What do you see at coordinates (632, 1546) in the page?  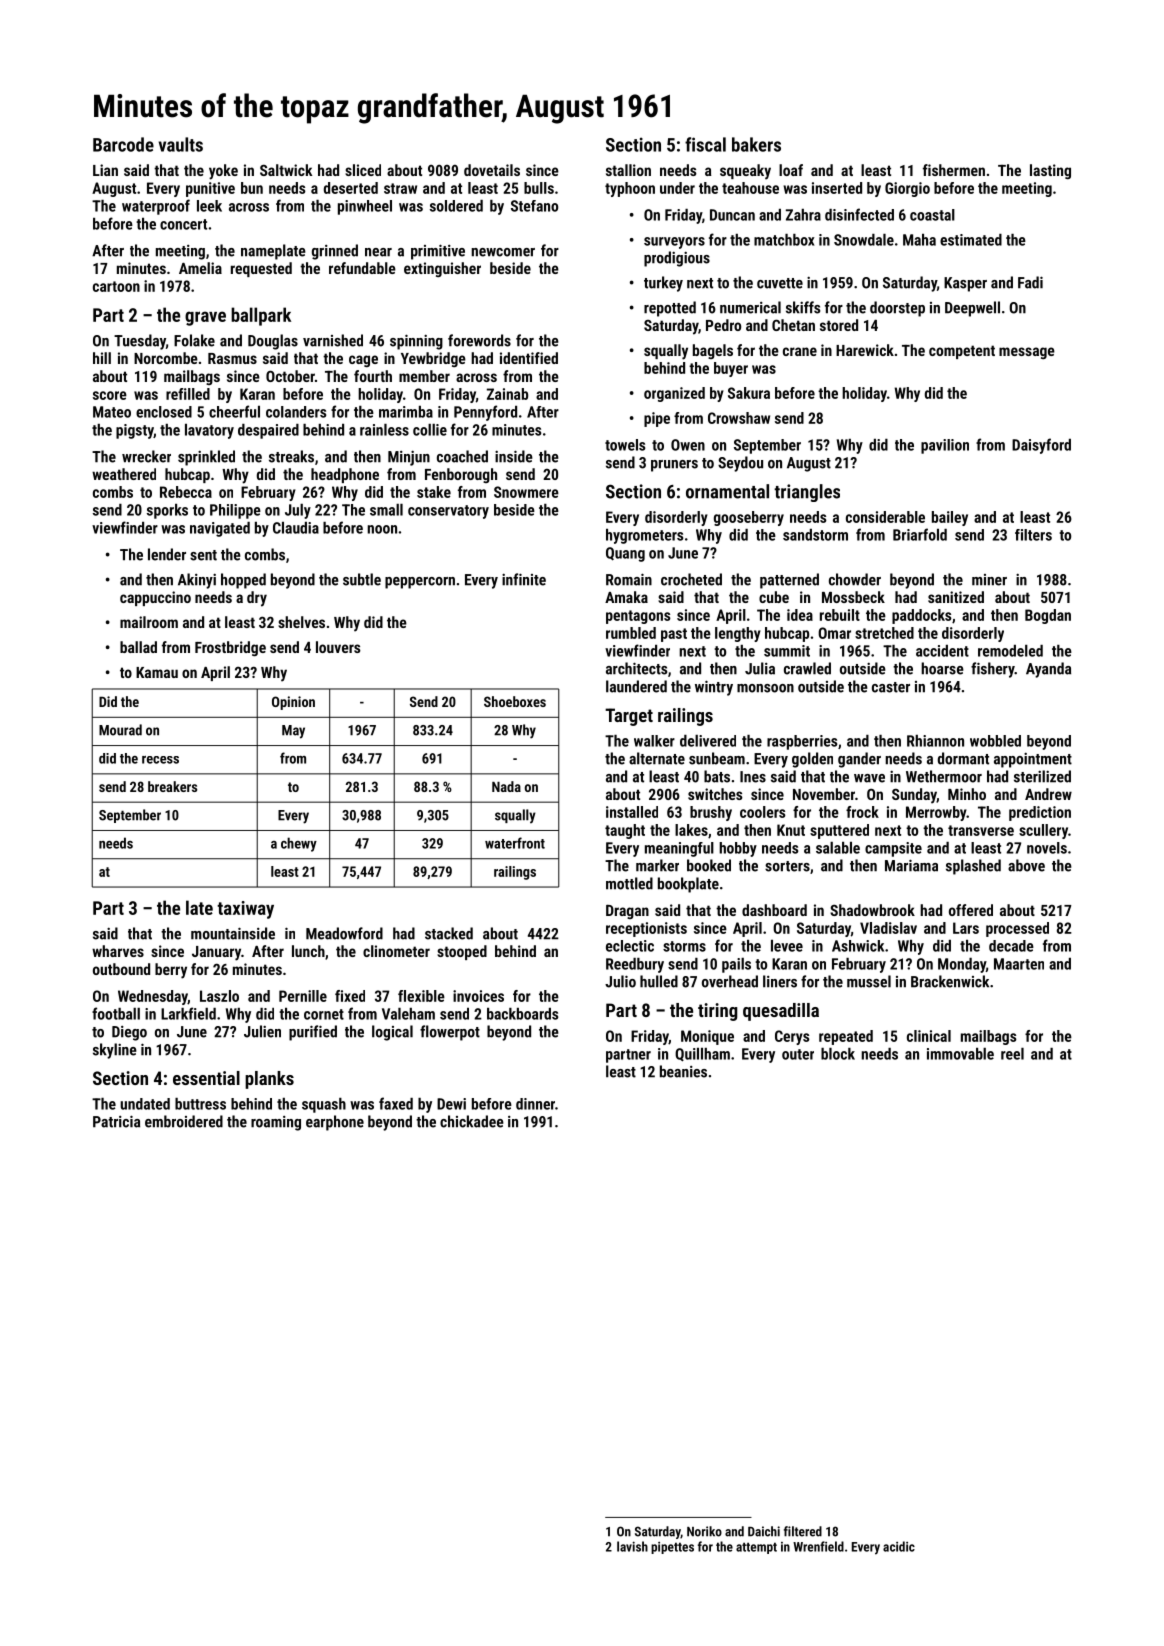 I see `lavish` at bounding box center [632, 1546].
